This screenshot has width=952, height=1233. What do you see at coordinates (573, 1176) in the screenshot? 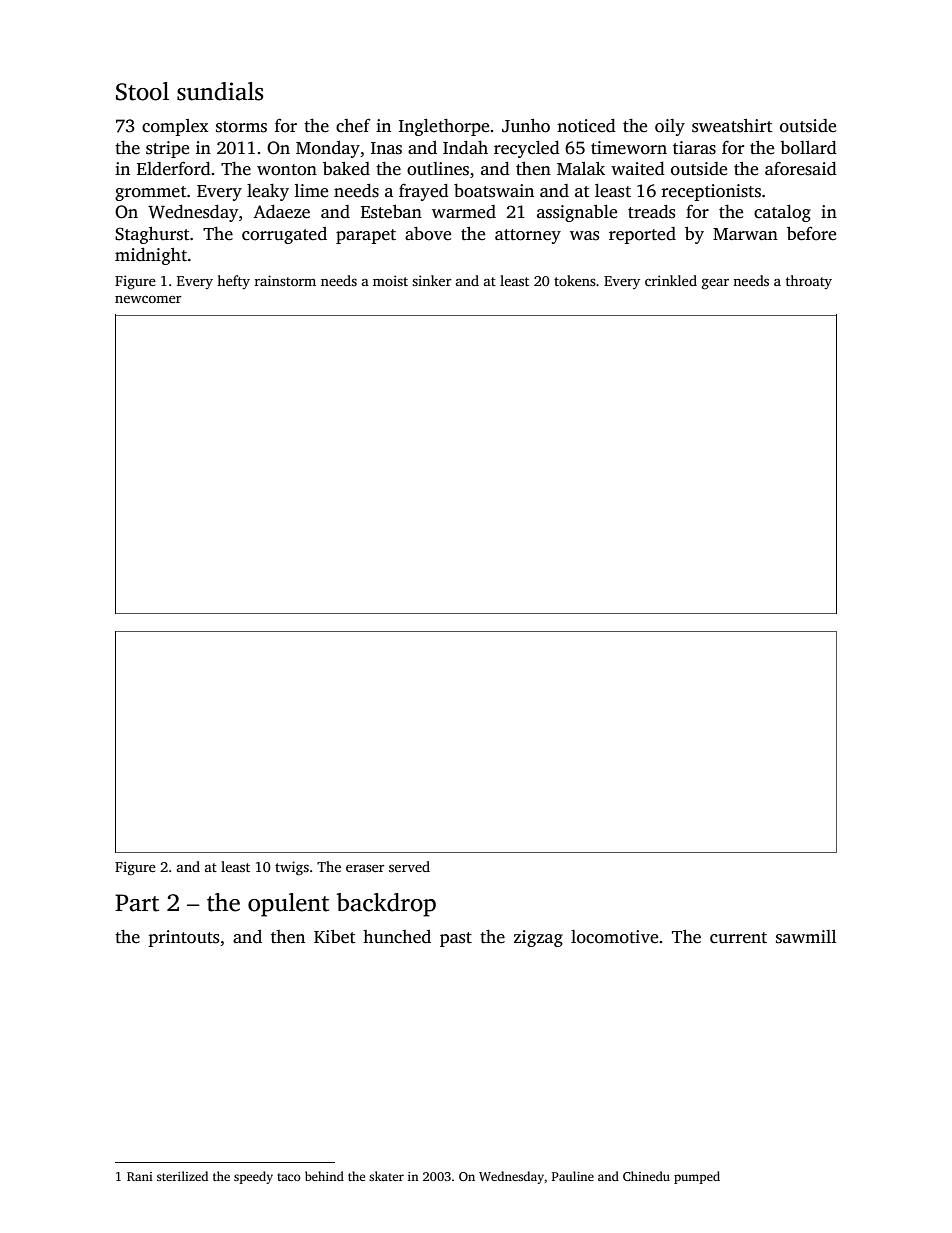
I see `Pauline` at bounding box center [573, 1176].
